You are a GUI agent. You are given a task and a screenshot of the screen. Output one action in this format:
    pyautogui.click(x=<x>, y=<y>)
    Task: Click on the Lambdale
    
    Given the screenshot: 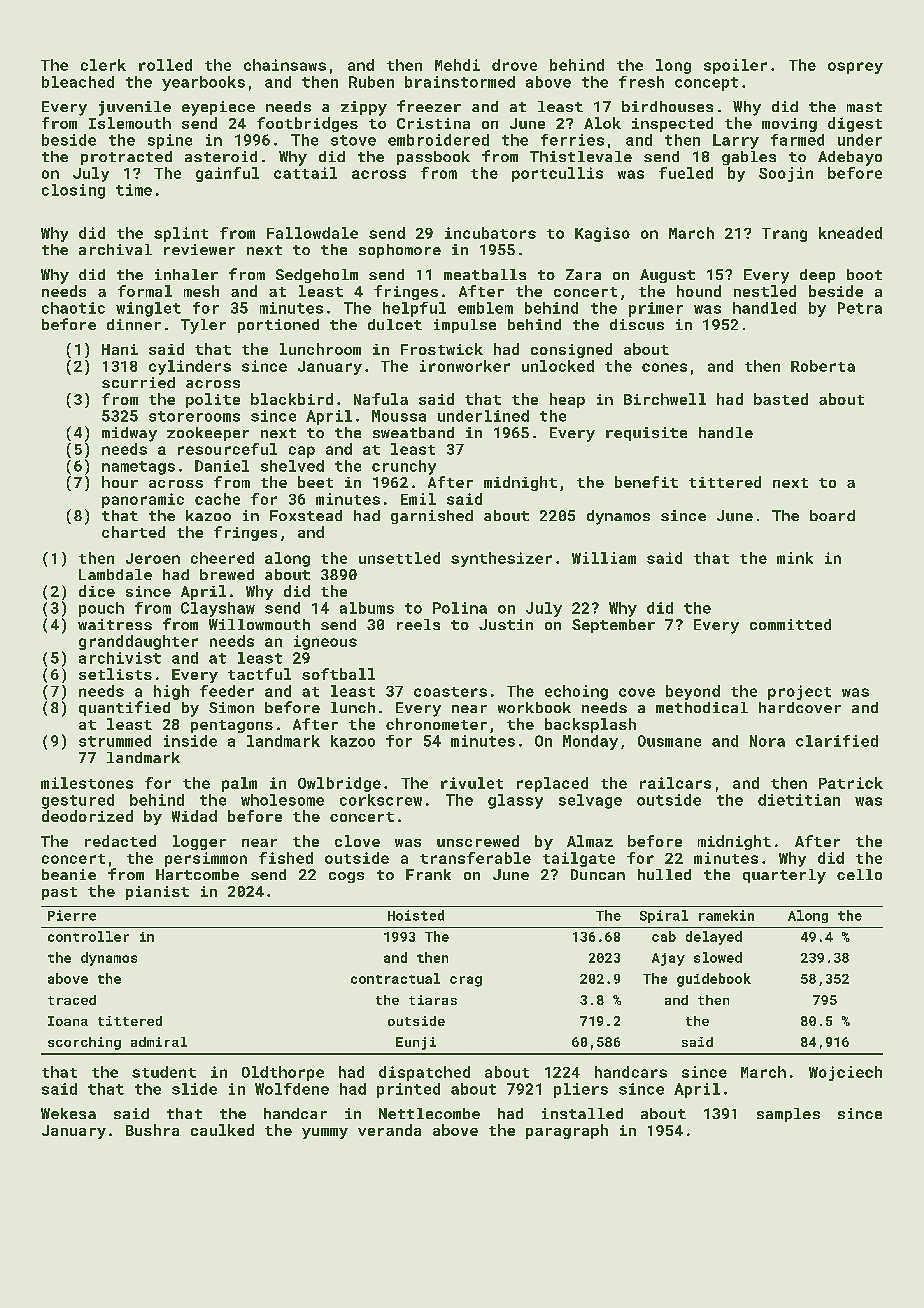 What is the action you would take?
    pyautogui.click(x=115, y=574)
